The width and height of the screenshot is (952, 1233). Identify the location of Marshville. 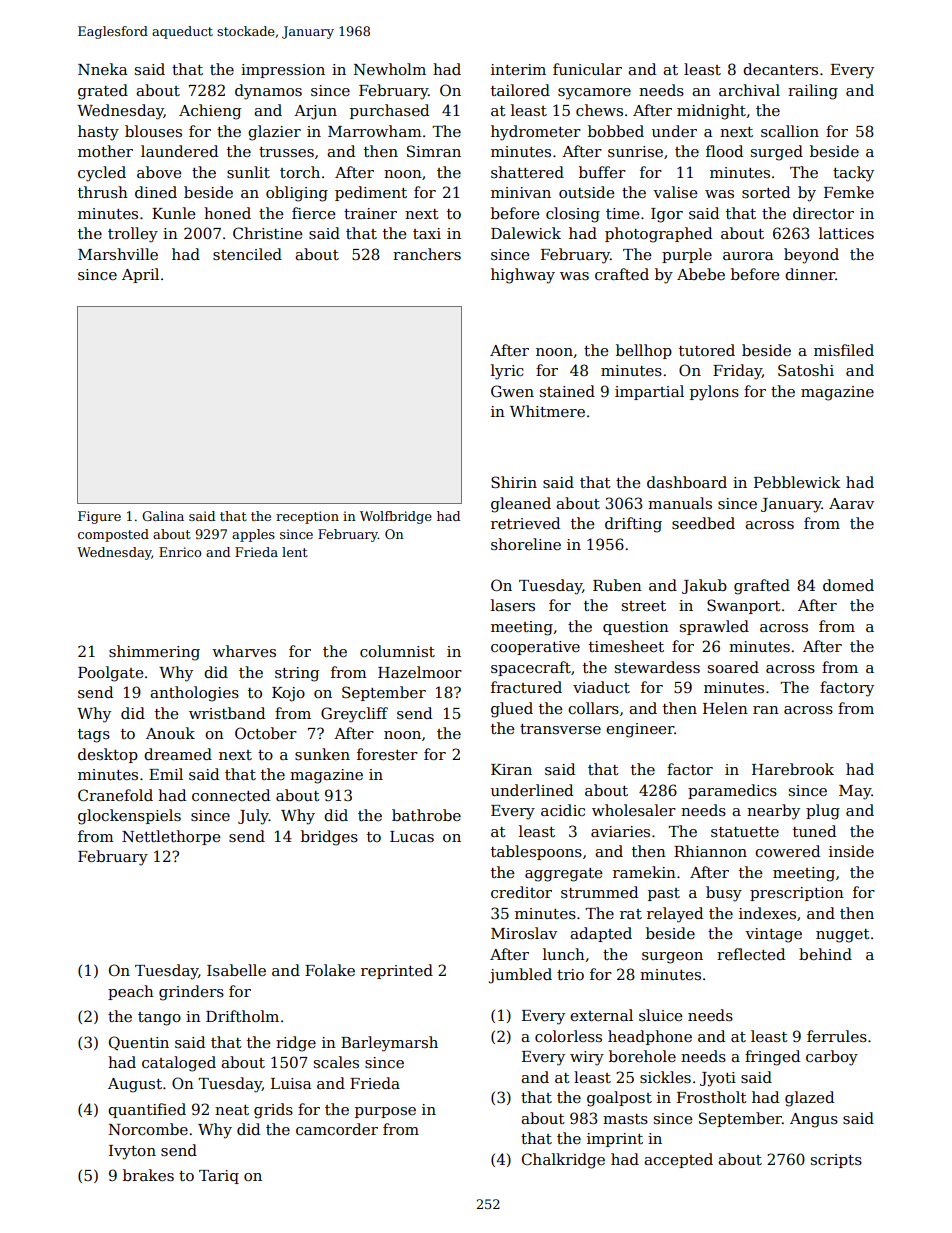
(118, 254).
